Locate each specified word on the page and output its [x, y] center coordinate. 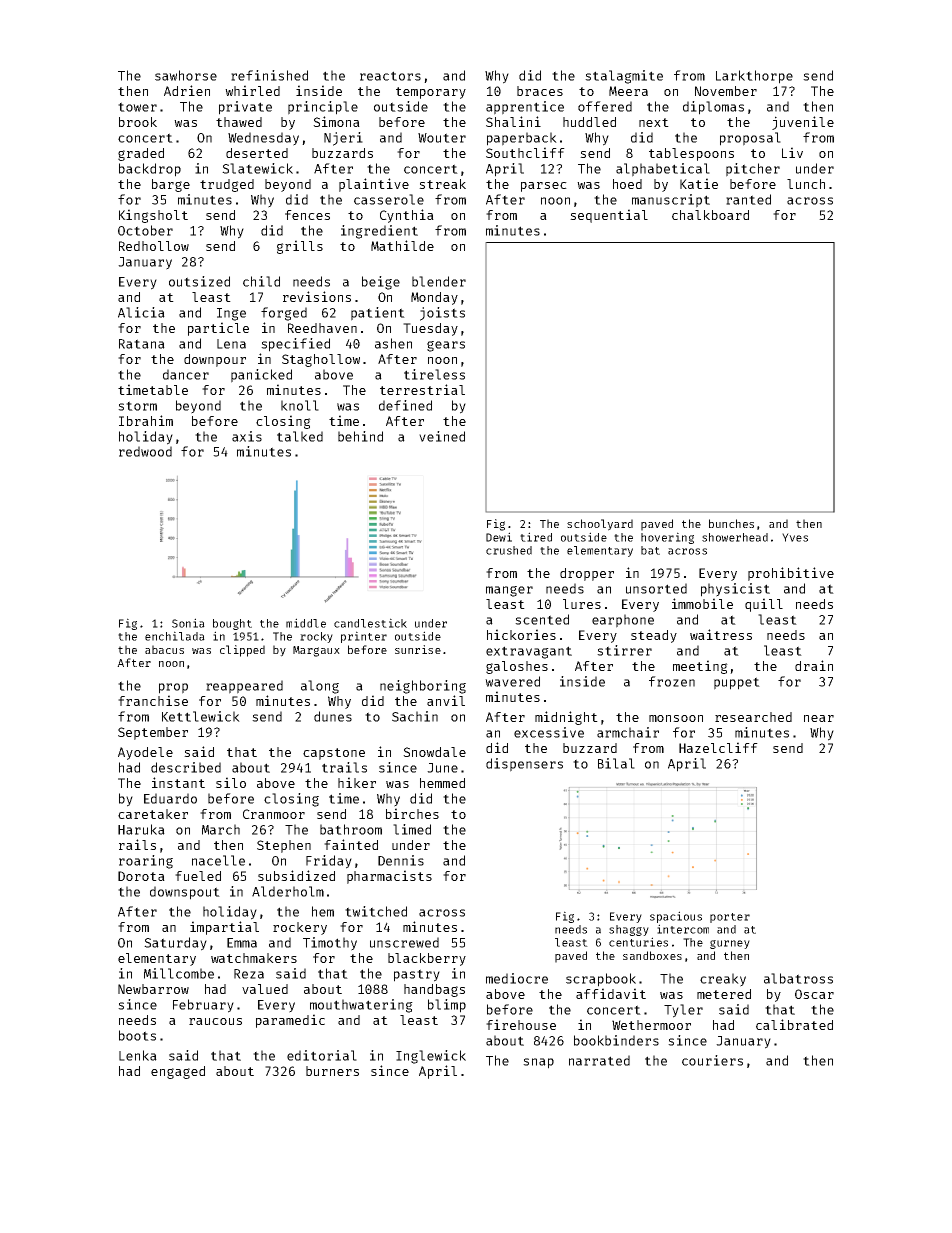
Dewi [499, 537]
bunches [731, 523]
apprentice [525, 108]
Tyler [683, 1011]
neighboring [423, 687]
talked [300, 436]
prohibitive [791, 574]
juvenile [803, 123]
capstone [334, 754]
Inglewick [431, 1057]
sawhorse [186, 75]
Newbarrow [153, 989]
